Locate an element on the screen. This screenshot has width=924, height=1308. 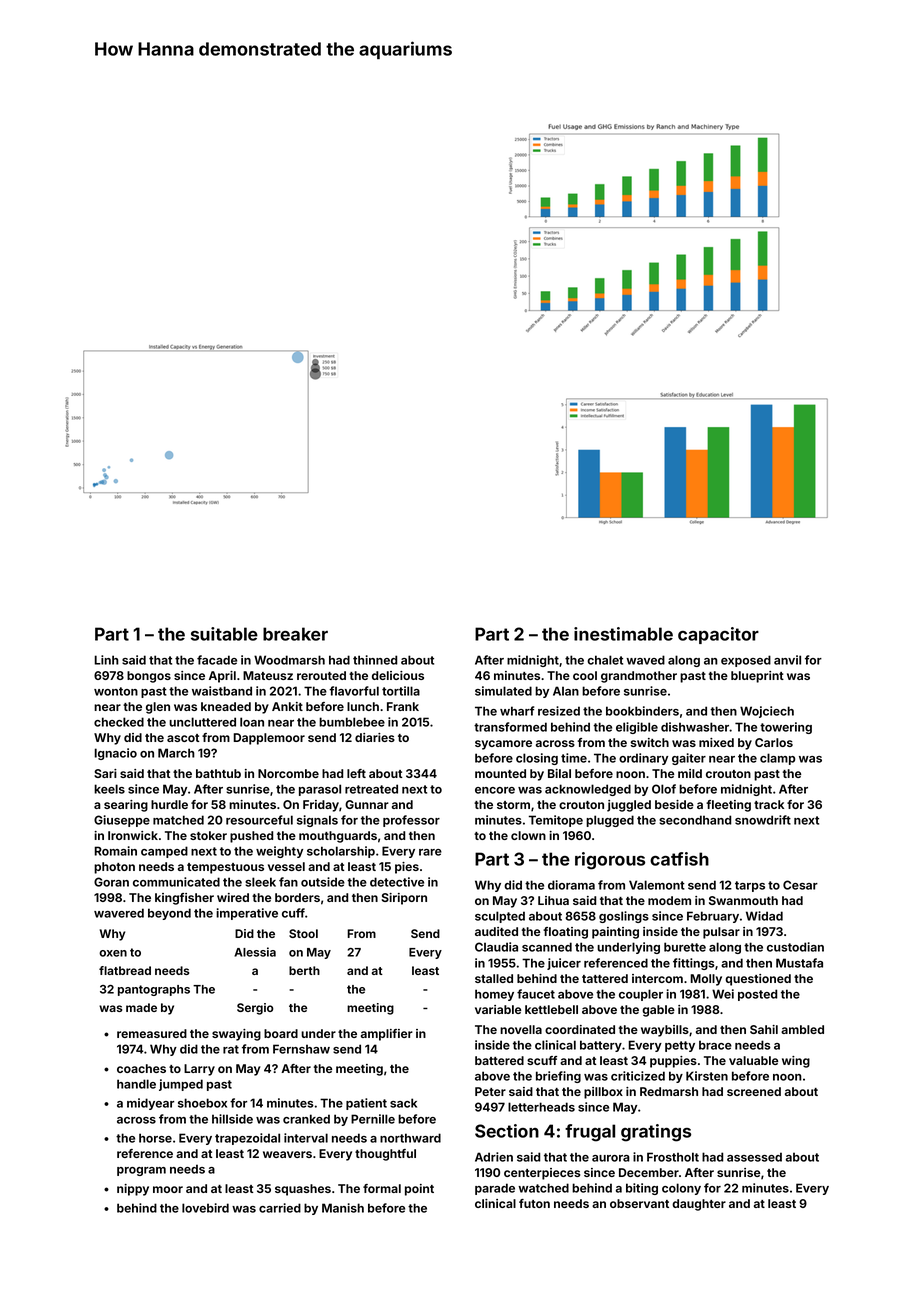
retreated is located at coordinates (371, 789).
